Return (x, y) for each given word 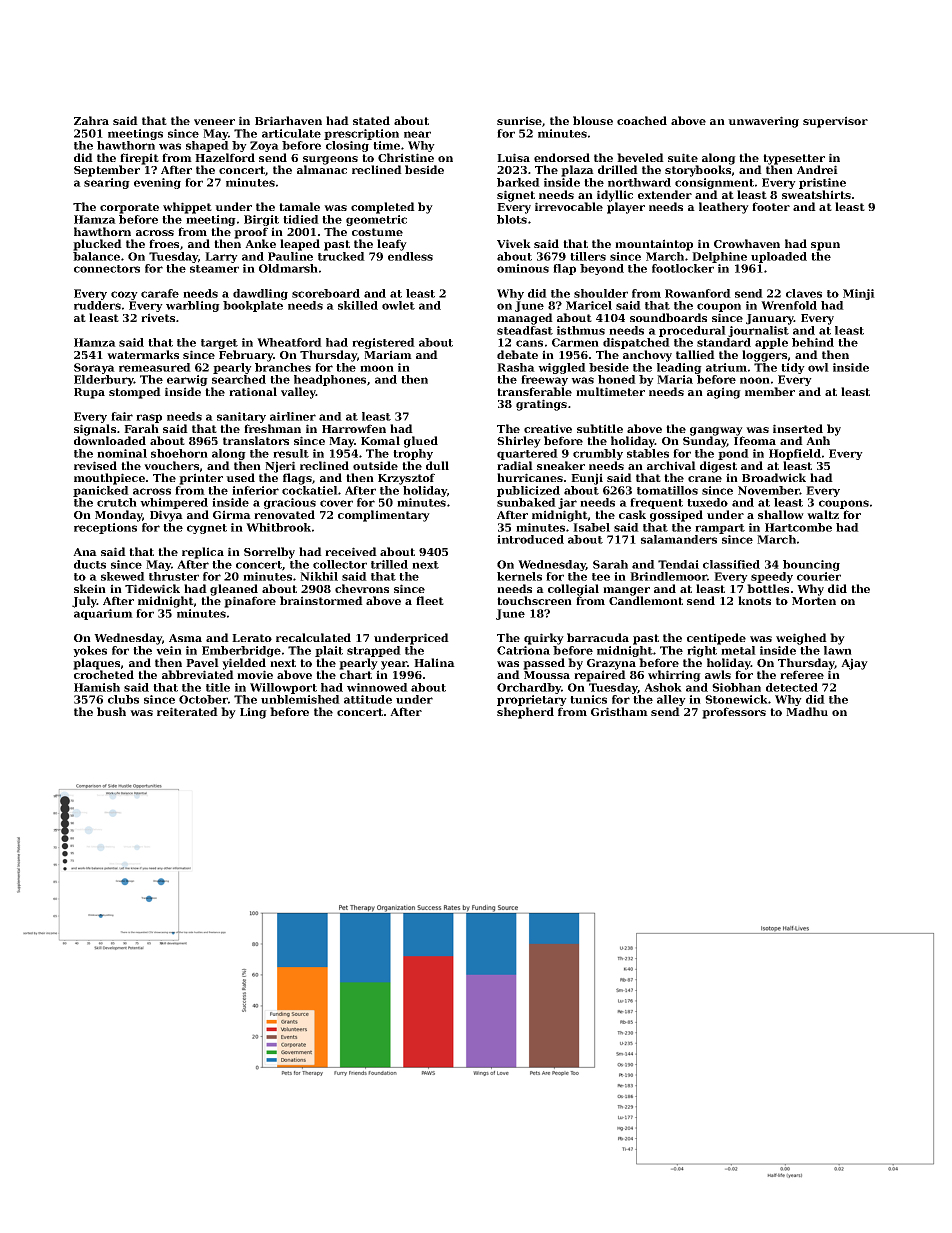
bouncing (811, 565)
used (240, 477)
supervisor (835, 122)
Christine (406, 157)
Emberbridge (241, 651)
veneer (214, 122)
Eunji (587, 479)
